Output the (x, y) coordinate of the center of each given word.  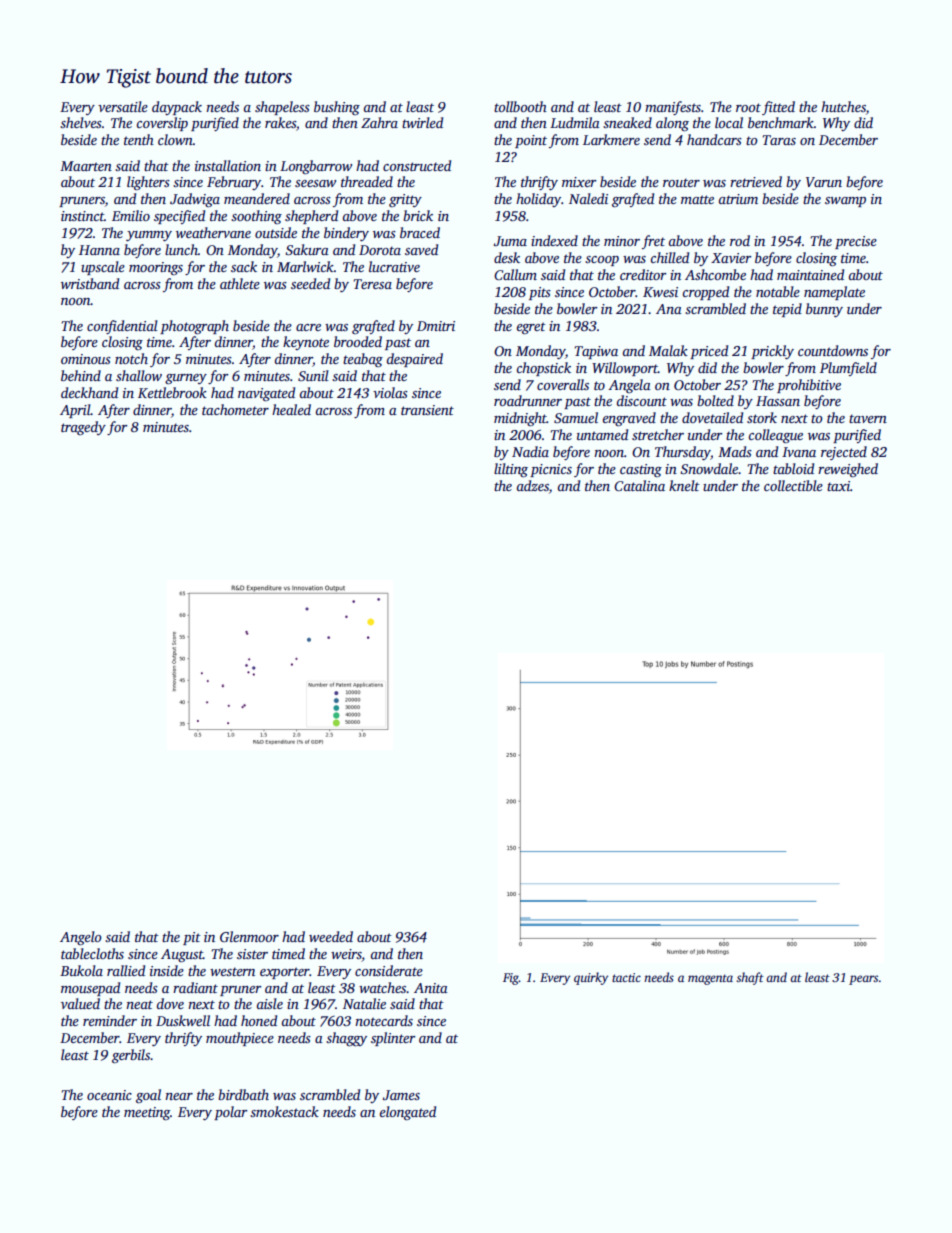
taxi (838, 486)
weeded (331, 936)
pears (863, 980)
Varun (824, 182)
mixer (579, 182)
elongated (408, 1113)
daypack (177, 108)
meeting (147, 1114)
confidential (122, 327)
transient (427, 410)
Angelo (81, 938)
